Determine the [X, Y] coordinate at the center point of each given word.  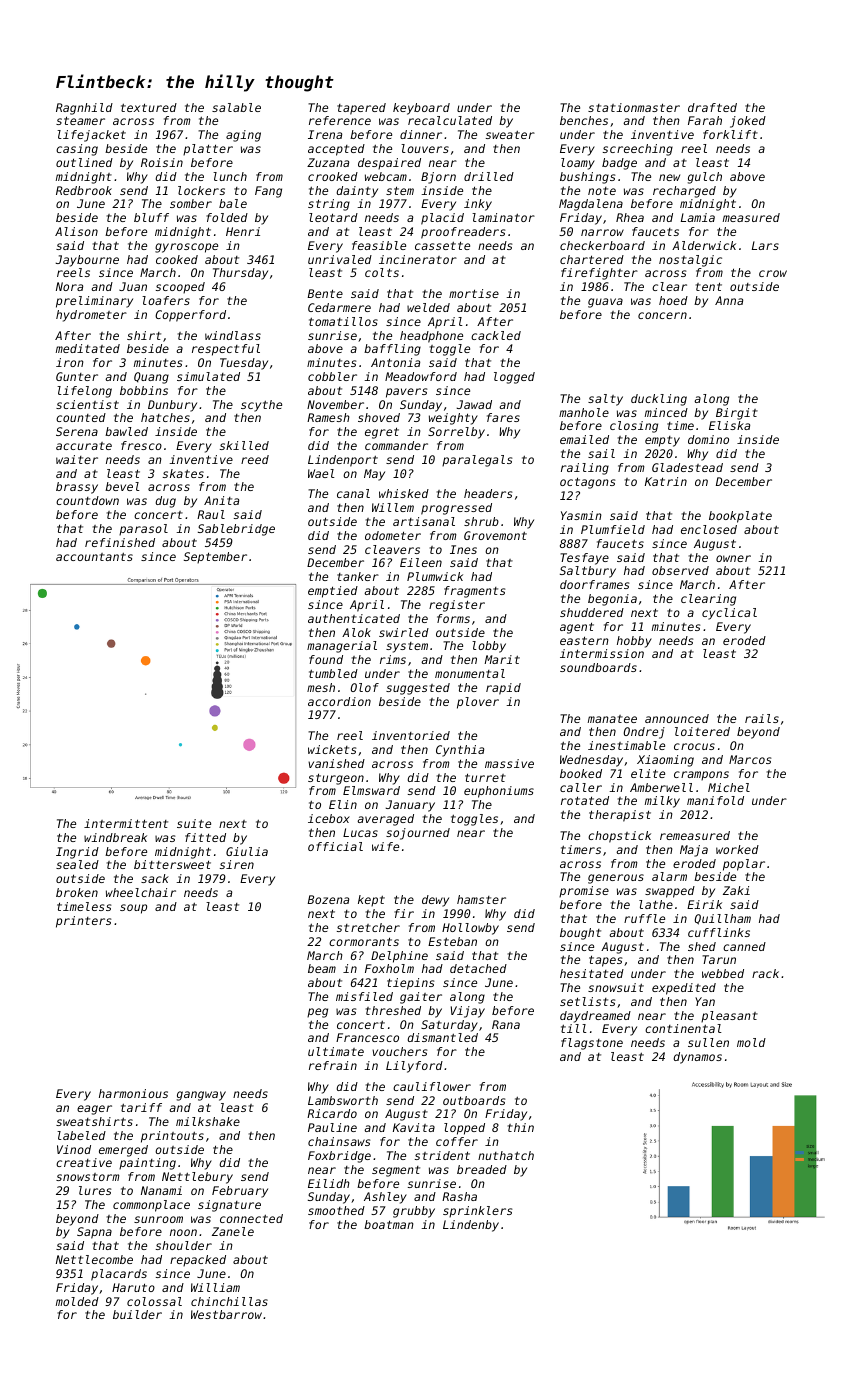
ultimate [336, 1051]
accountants [94, 556]
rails [762, 718]
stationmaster [634, 107]
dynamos [697, 1058]
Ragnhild [84, 109]
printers [83, 922]
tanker [358, 576]
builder [137, 1314]
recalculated [450, 120]
